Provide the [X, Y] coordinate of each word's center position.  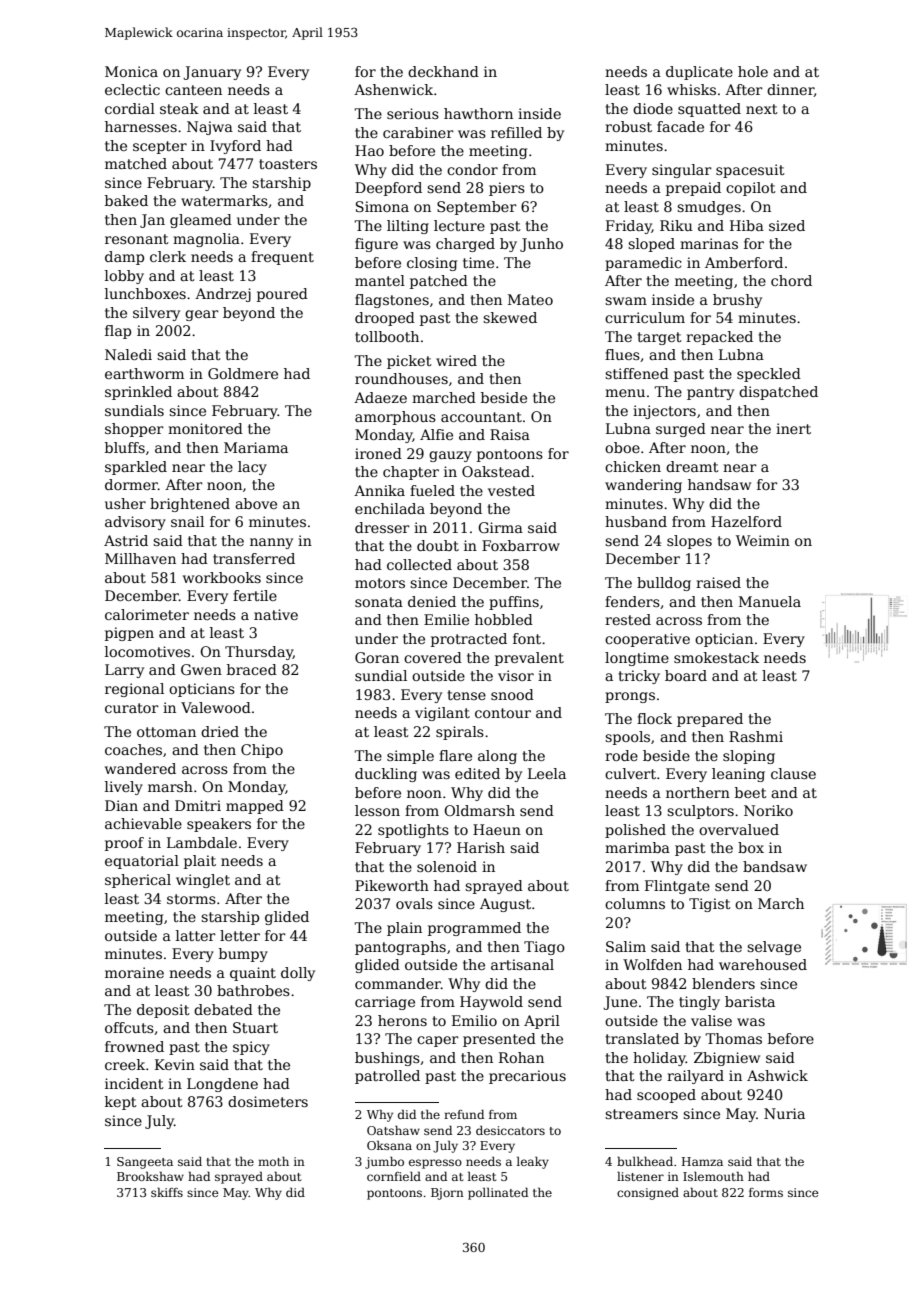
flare [455, 755]
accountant [481, 417]
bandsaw [775, 866]
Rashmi [756, 736]
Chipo [262, 751]
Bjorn [447, 1194]
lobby [124, 277]
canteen [193, 90]
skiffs [167, 1192]
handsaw [719, 484]
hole [753, 71]
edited [477, 773]
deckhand [443, 71]
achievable [143, 823]
